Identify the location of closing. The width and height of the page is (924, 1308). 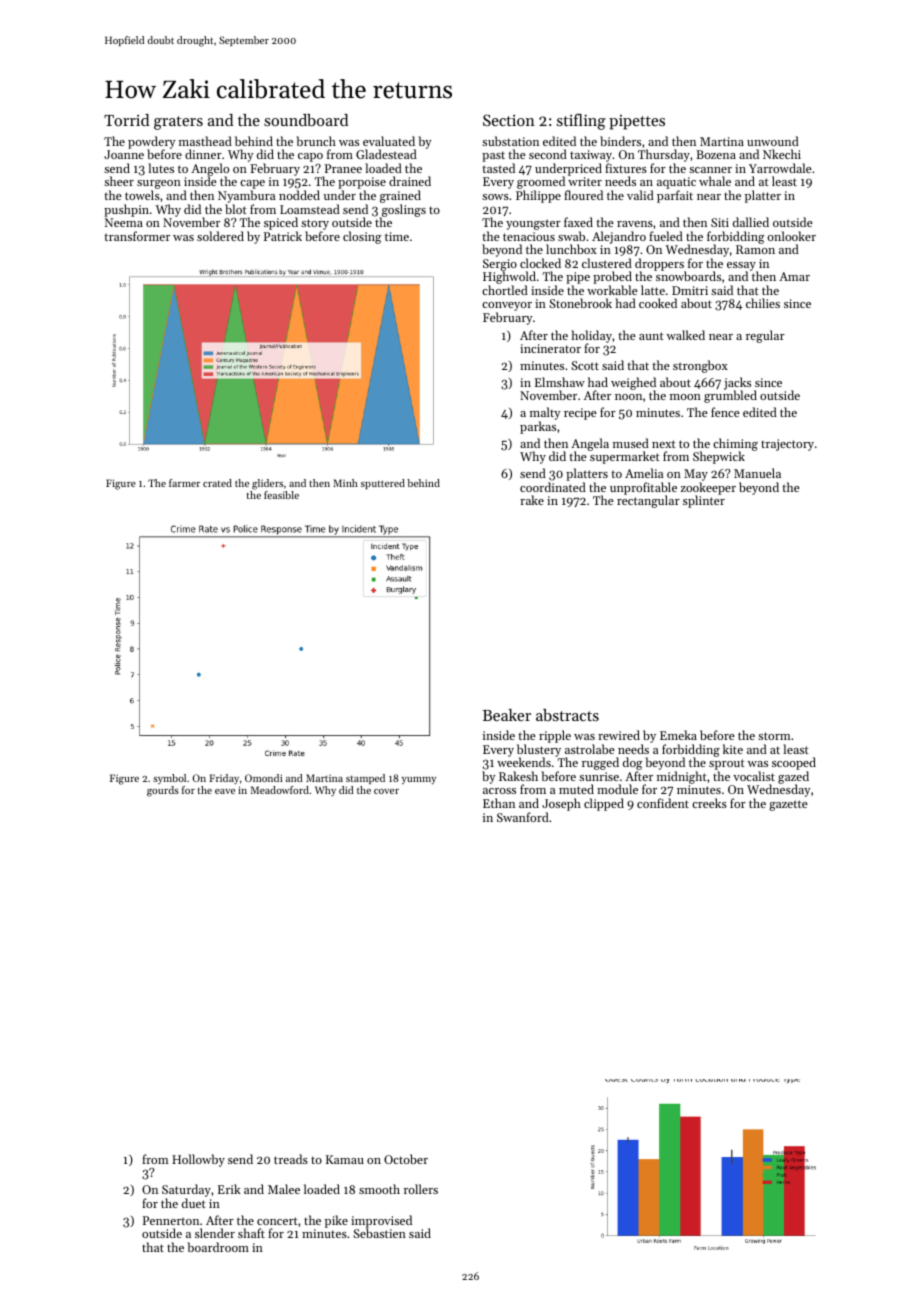
(362, 237).
